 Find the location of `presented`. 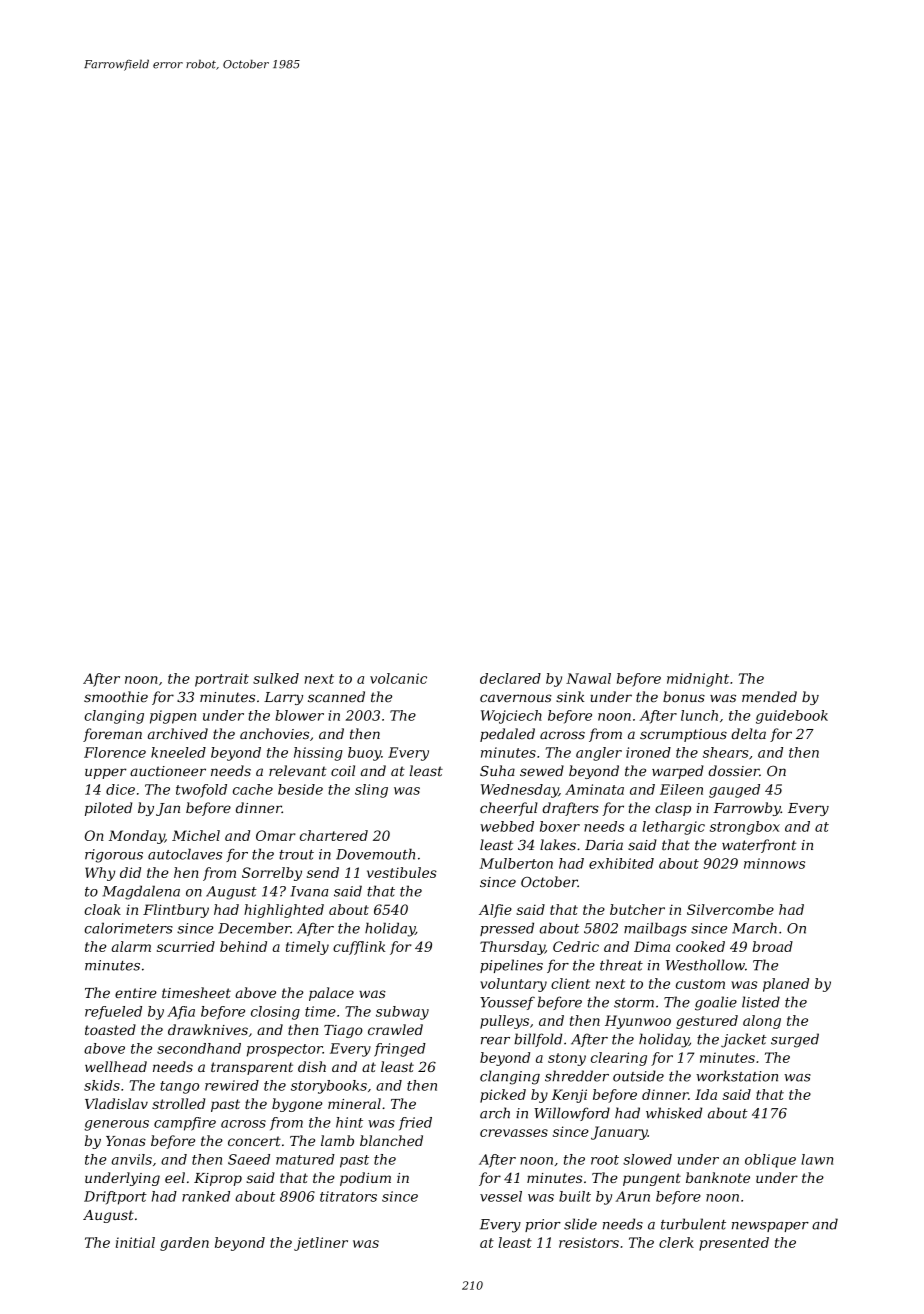

presented is located at coordinates (734, 1244).
